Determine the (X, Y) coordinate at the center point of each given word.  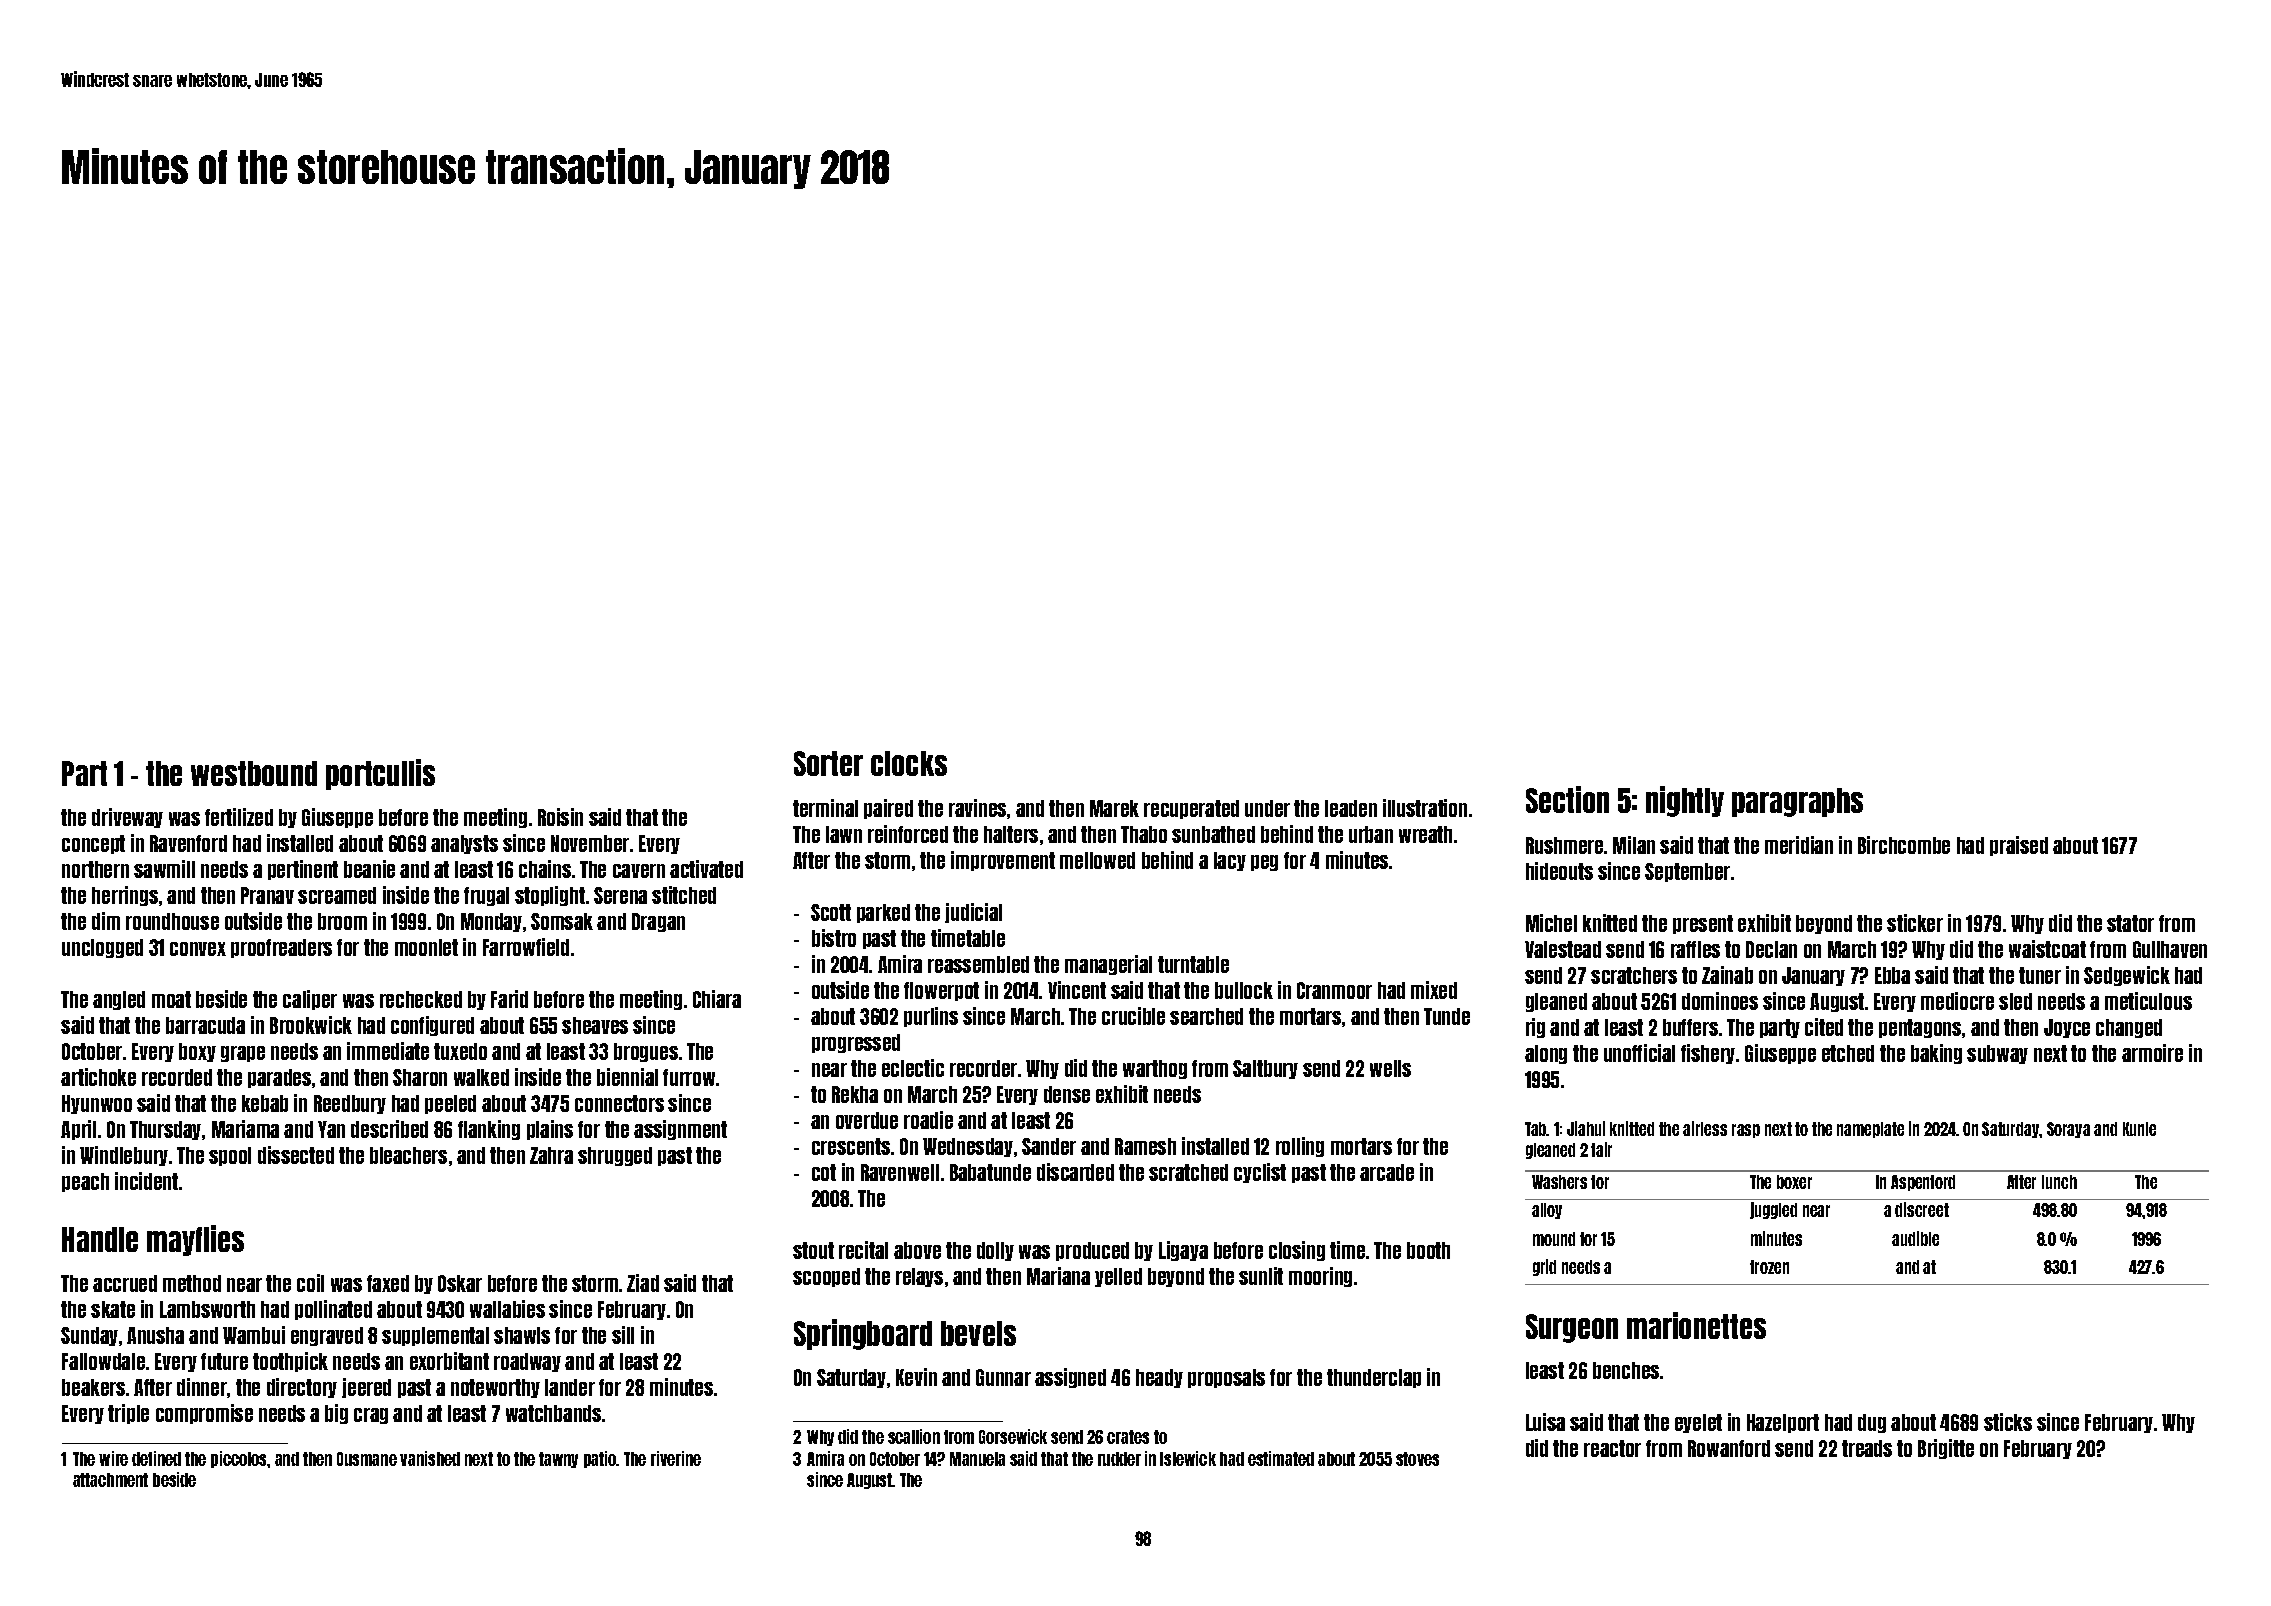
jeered (366, 1388)
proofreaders (281, 948)
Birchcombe (1904, 845)
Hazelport (1783, 1423)
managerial (1108, 965)
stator (2130, 923)
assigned (1070, 1378)
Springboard (863, 1334)
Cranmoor (1334, 990)
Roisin (560, 817)
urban (1371, 834)
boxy (197, 1052)
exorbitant (449, 1361)
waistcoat (2047, 949)
